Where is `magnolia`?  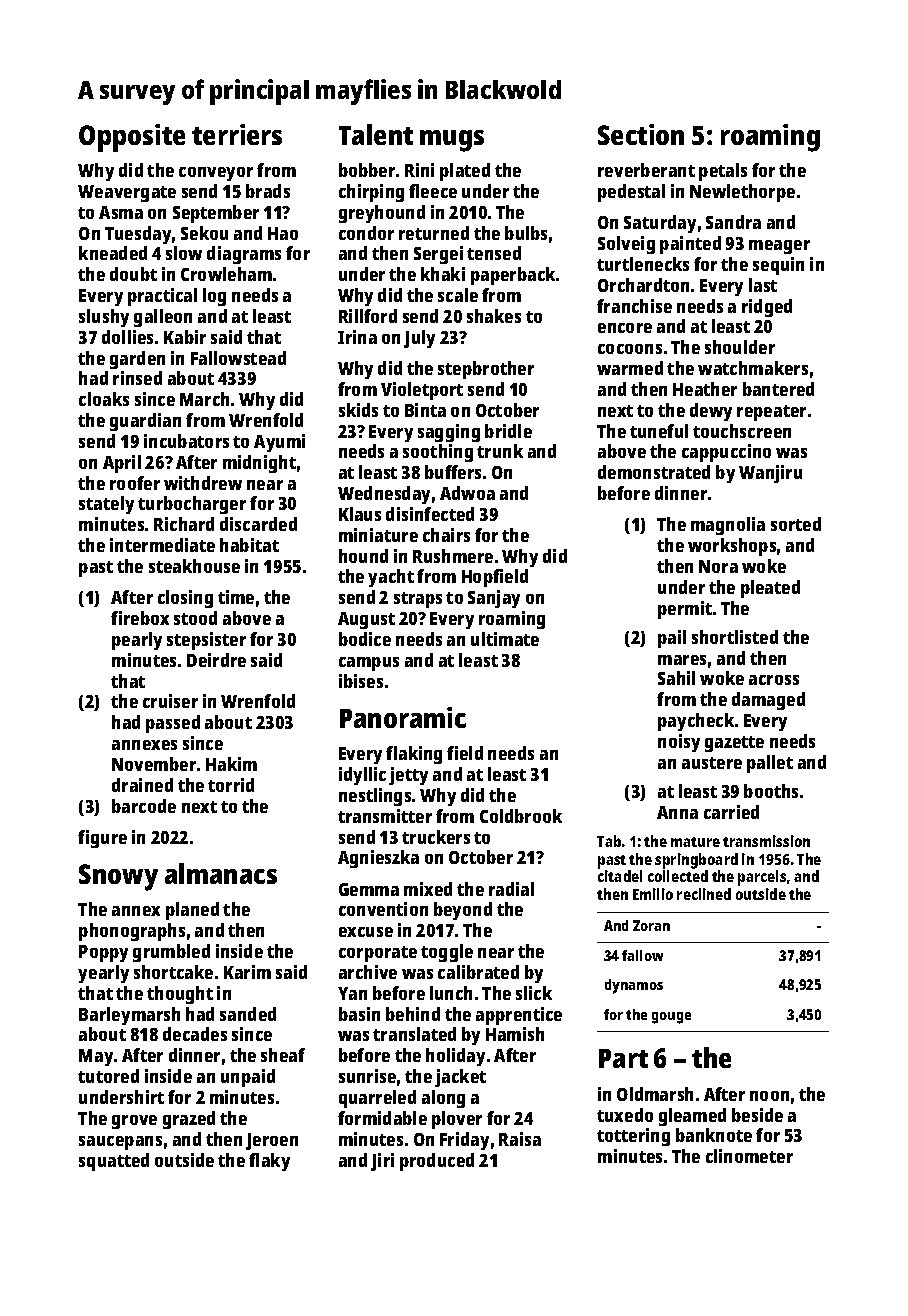 magnolia is located at coordinates (728, 526).
